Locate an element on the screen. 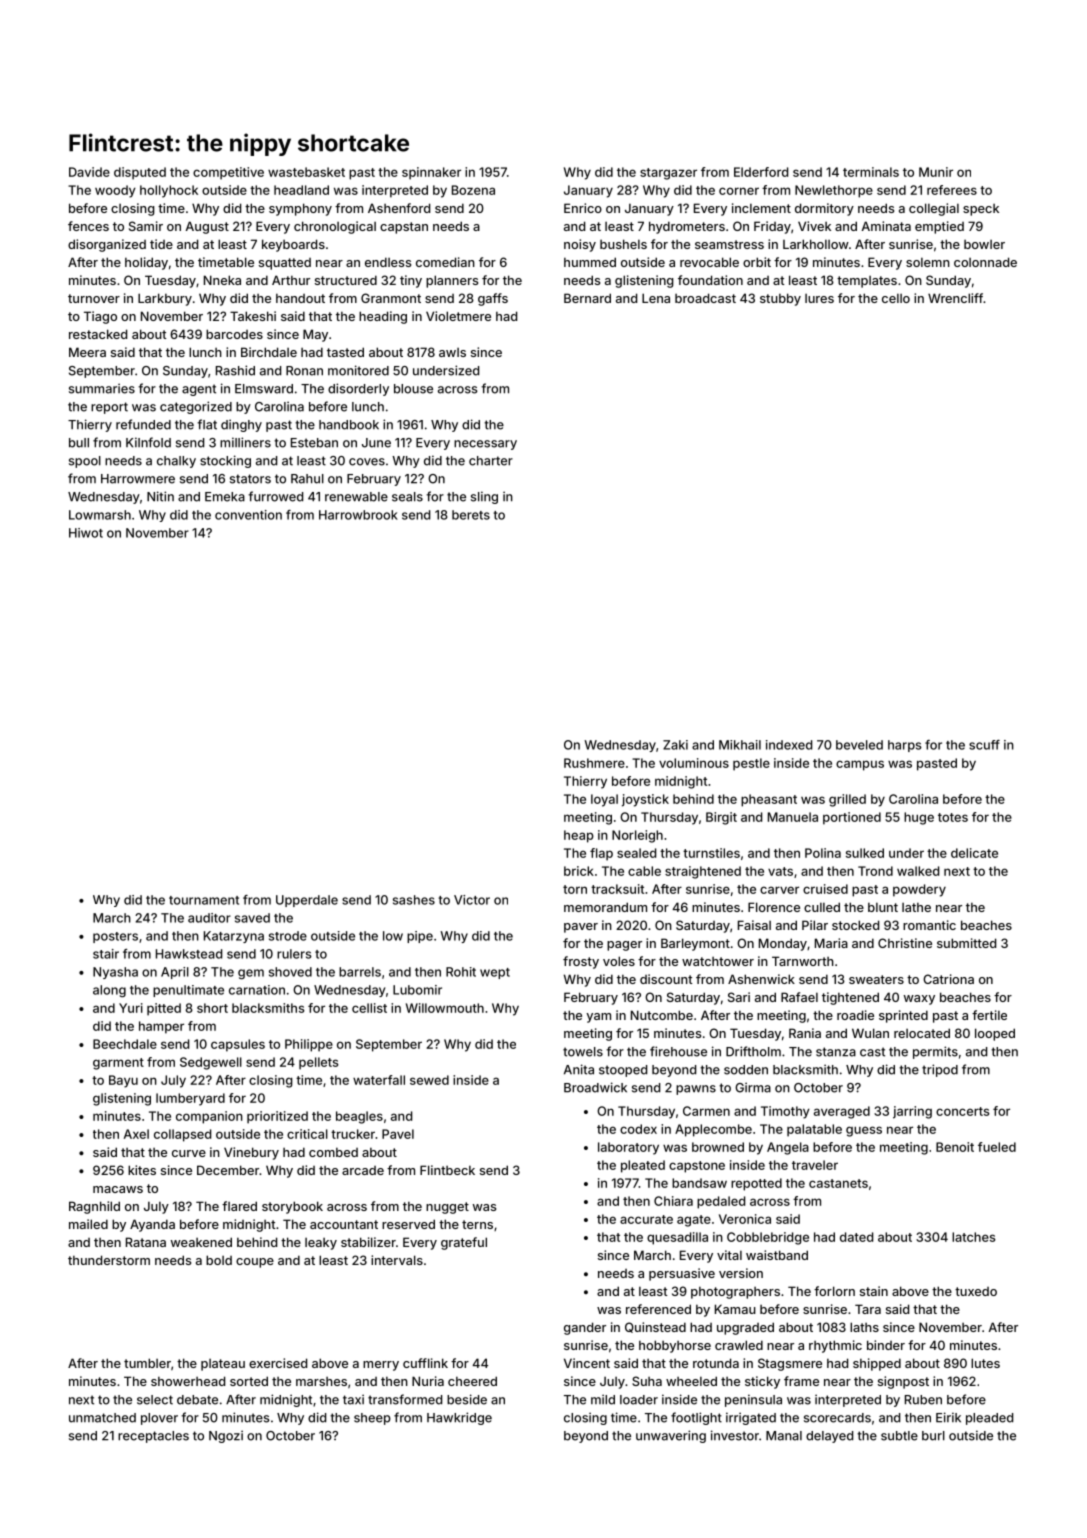 This screenshot has height=1538, width=1087. cello is located at coordinates (896, 298).
